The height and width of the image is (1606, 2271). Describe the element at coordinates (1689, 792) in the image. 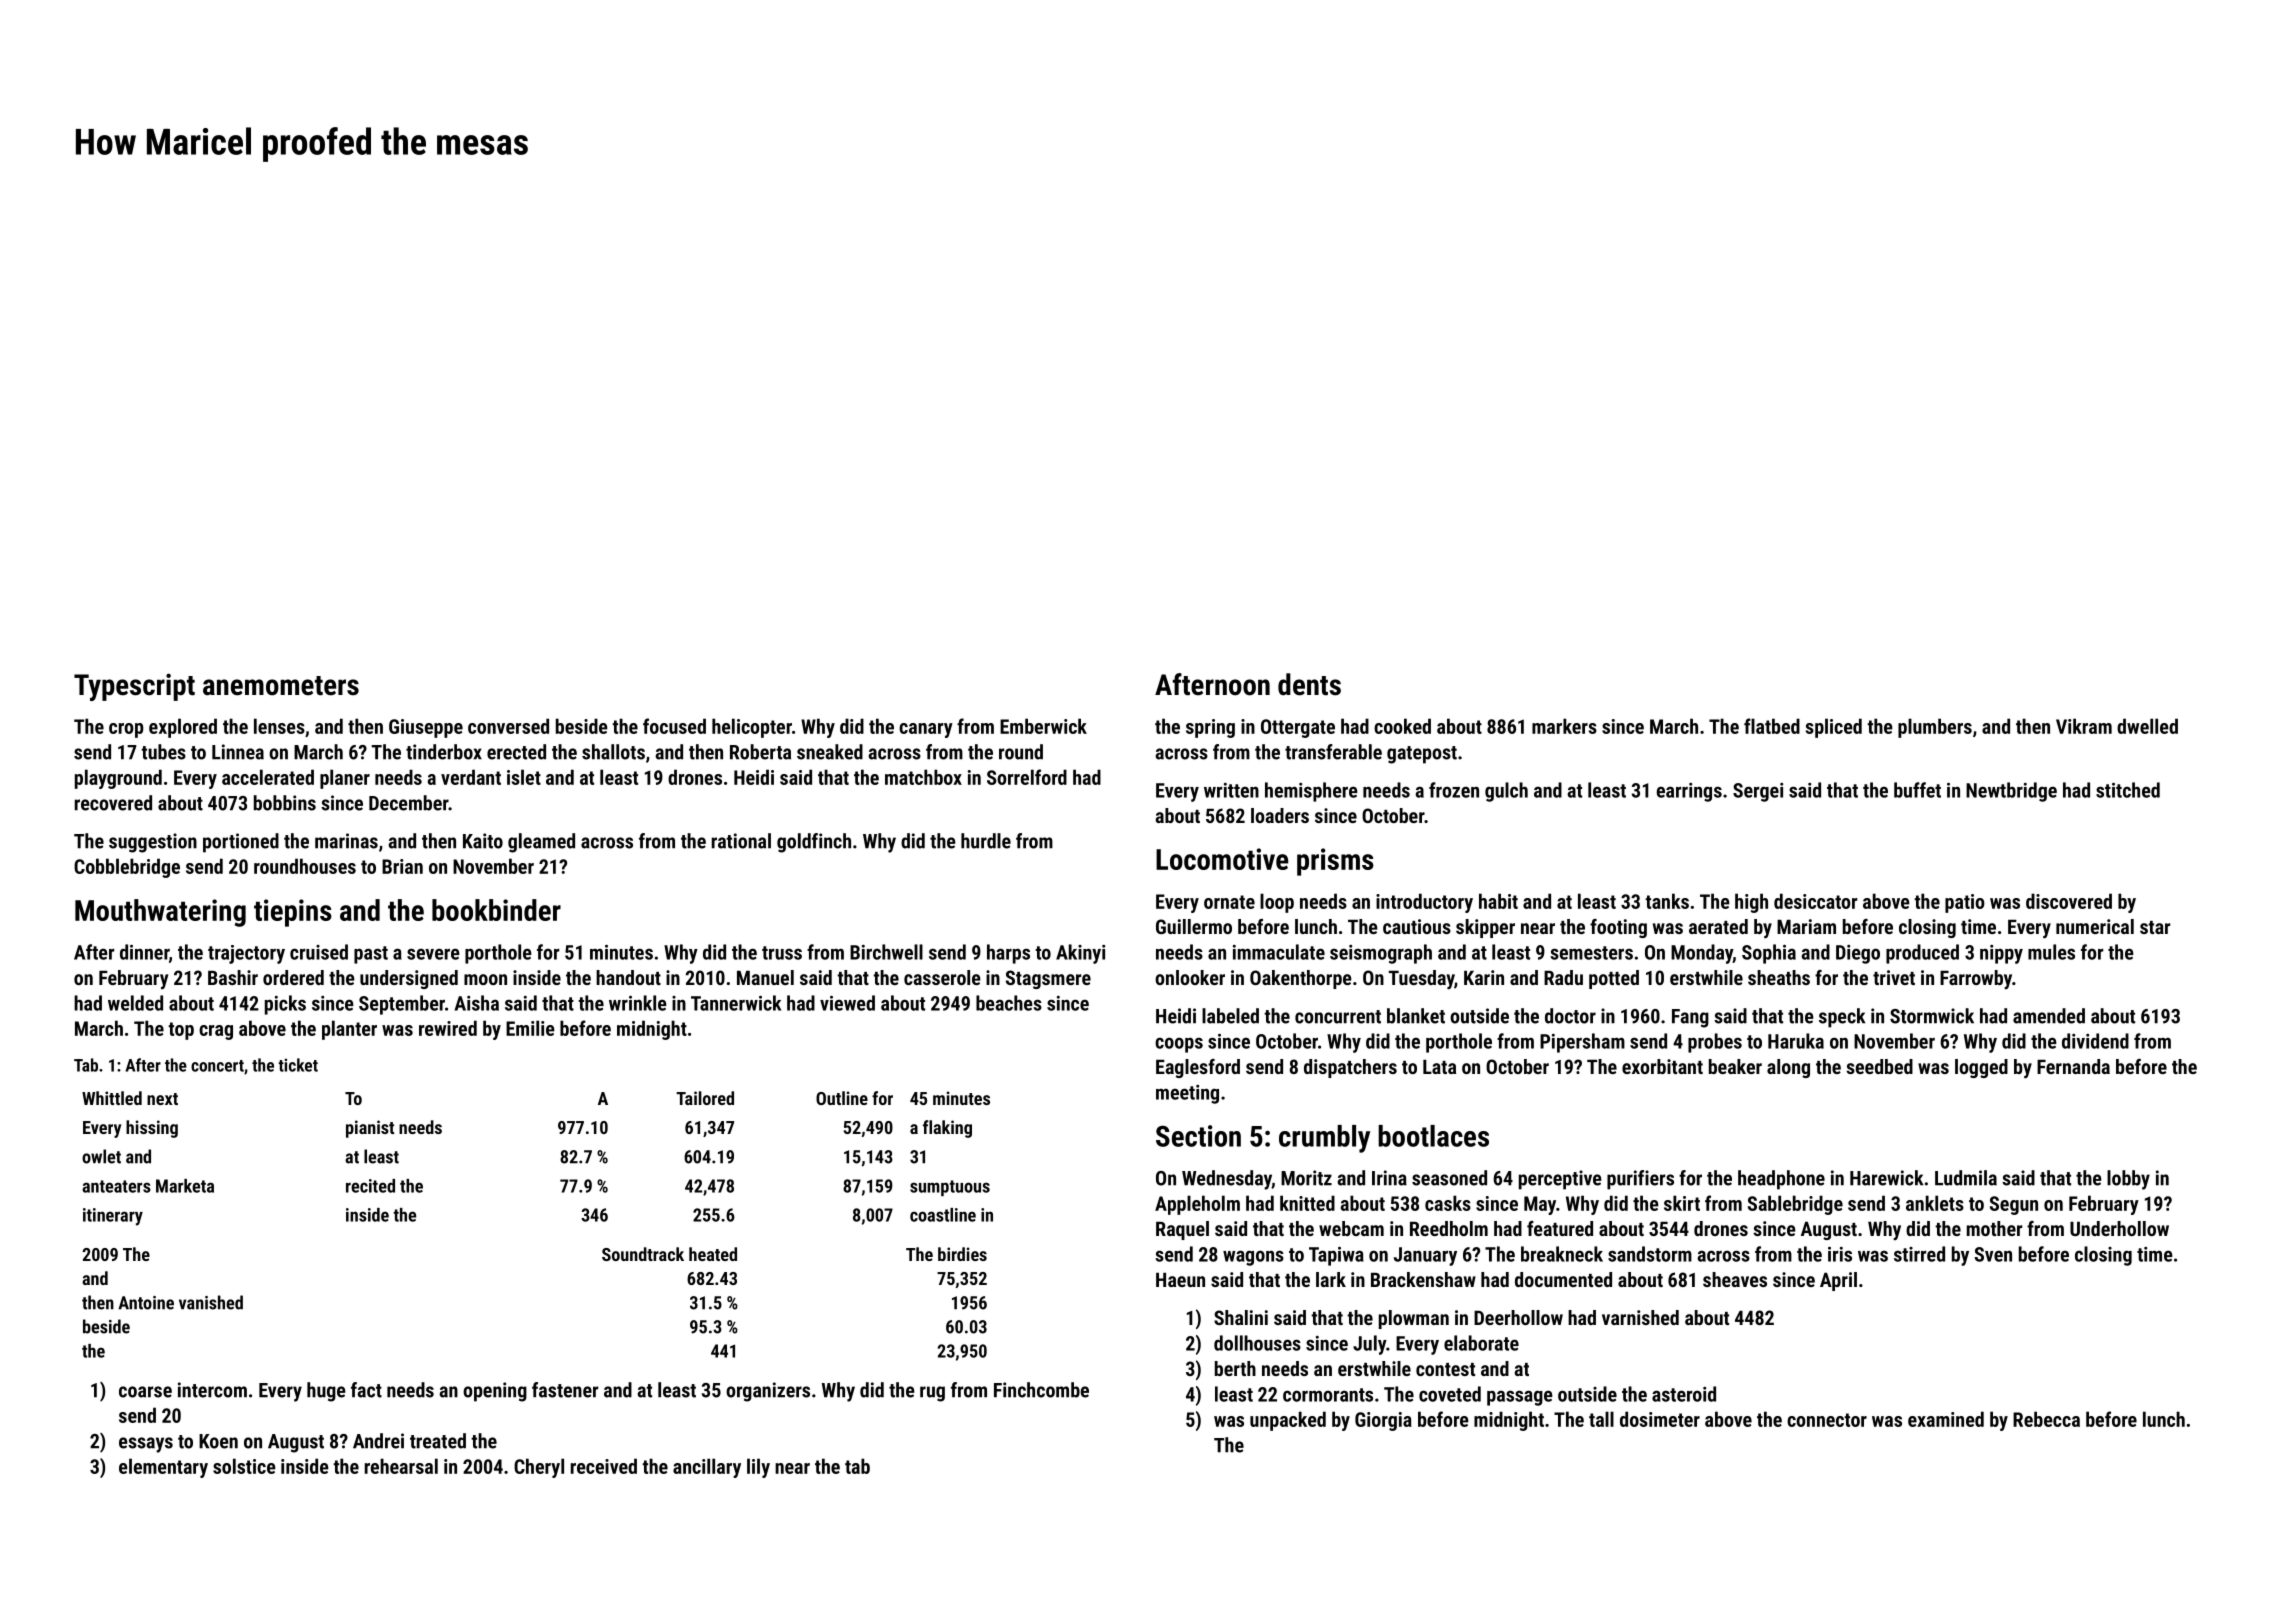

I see `earrings` at that location.
